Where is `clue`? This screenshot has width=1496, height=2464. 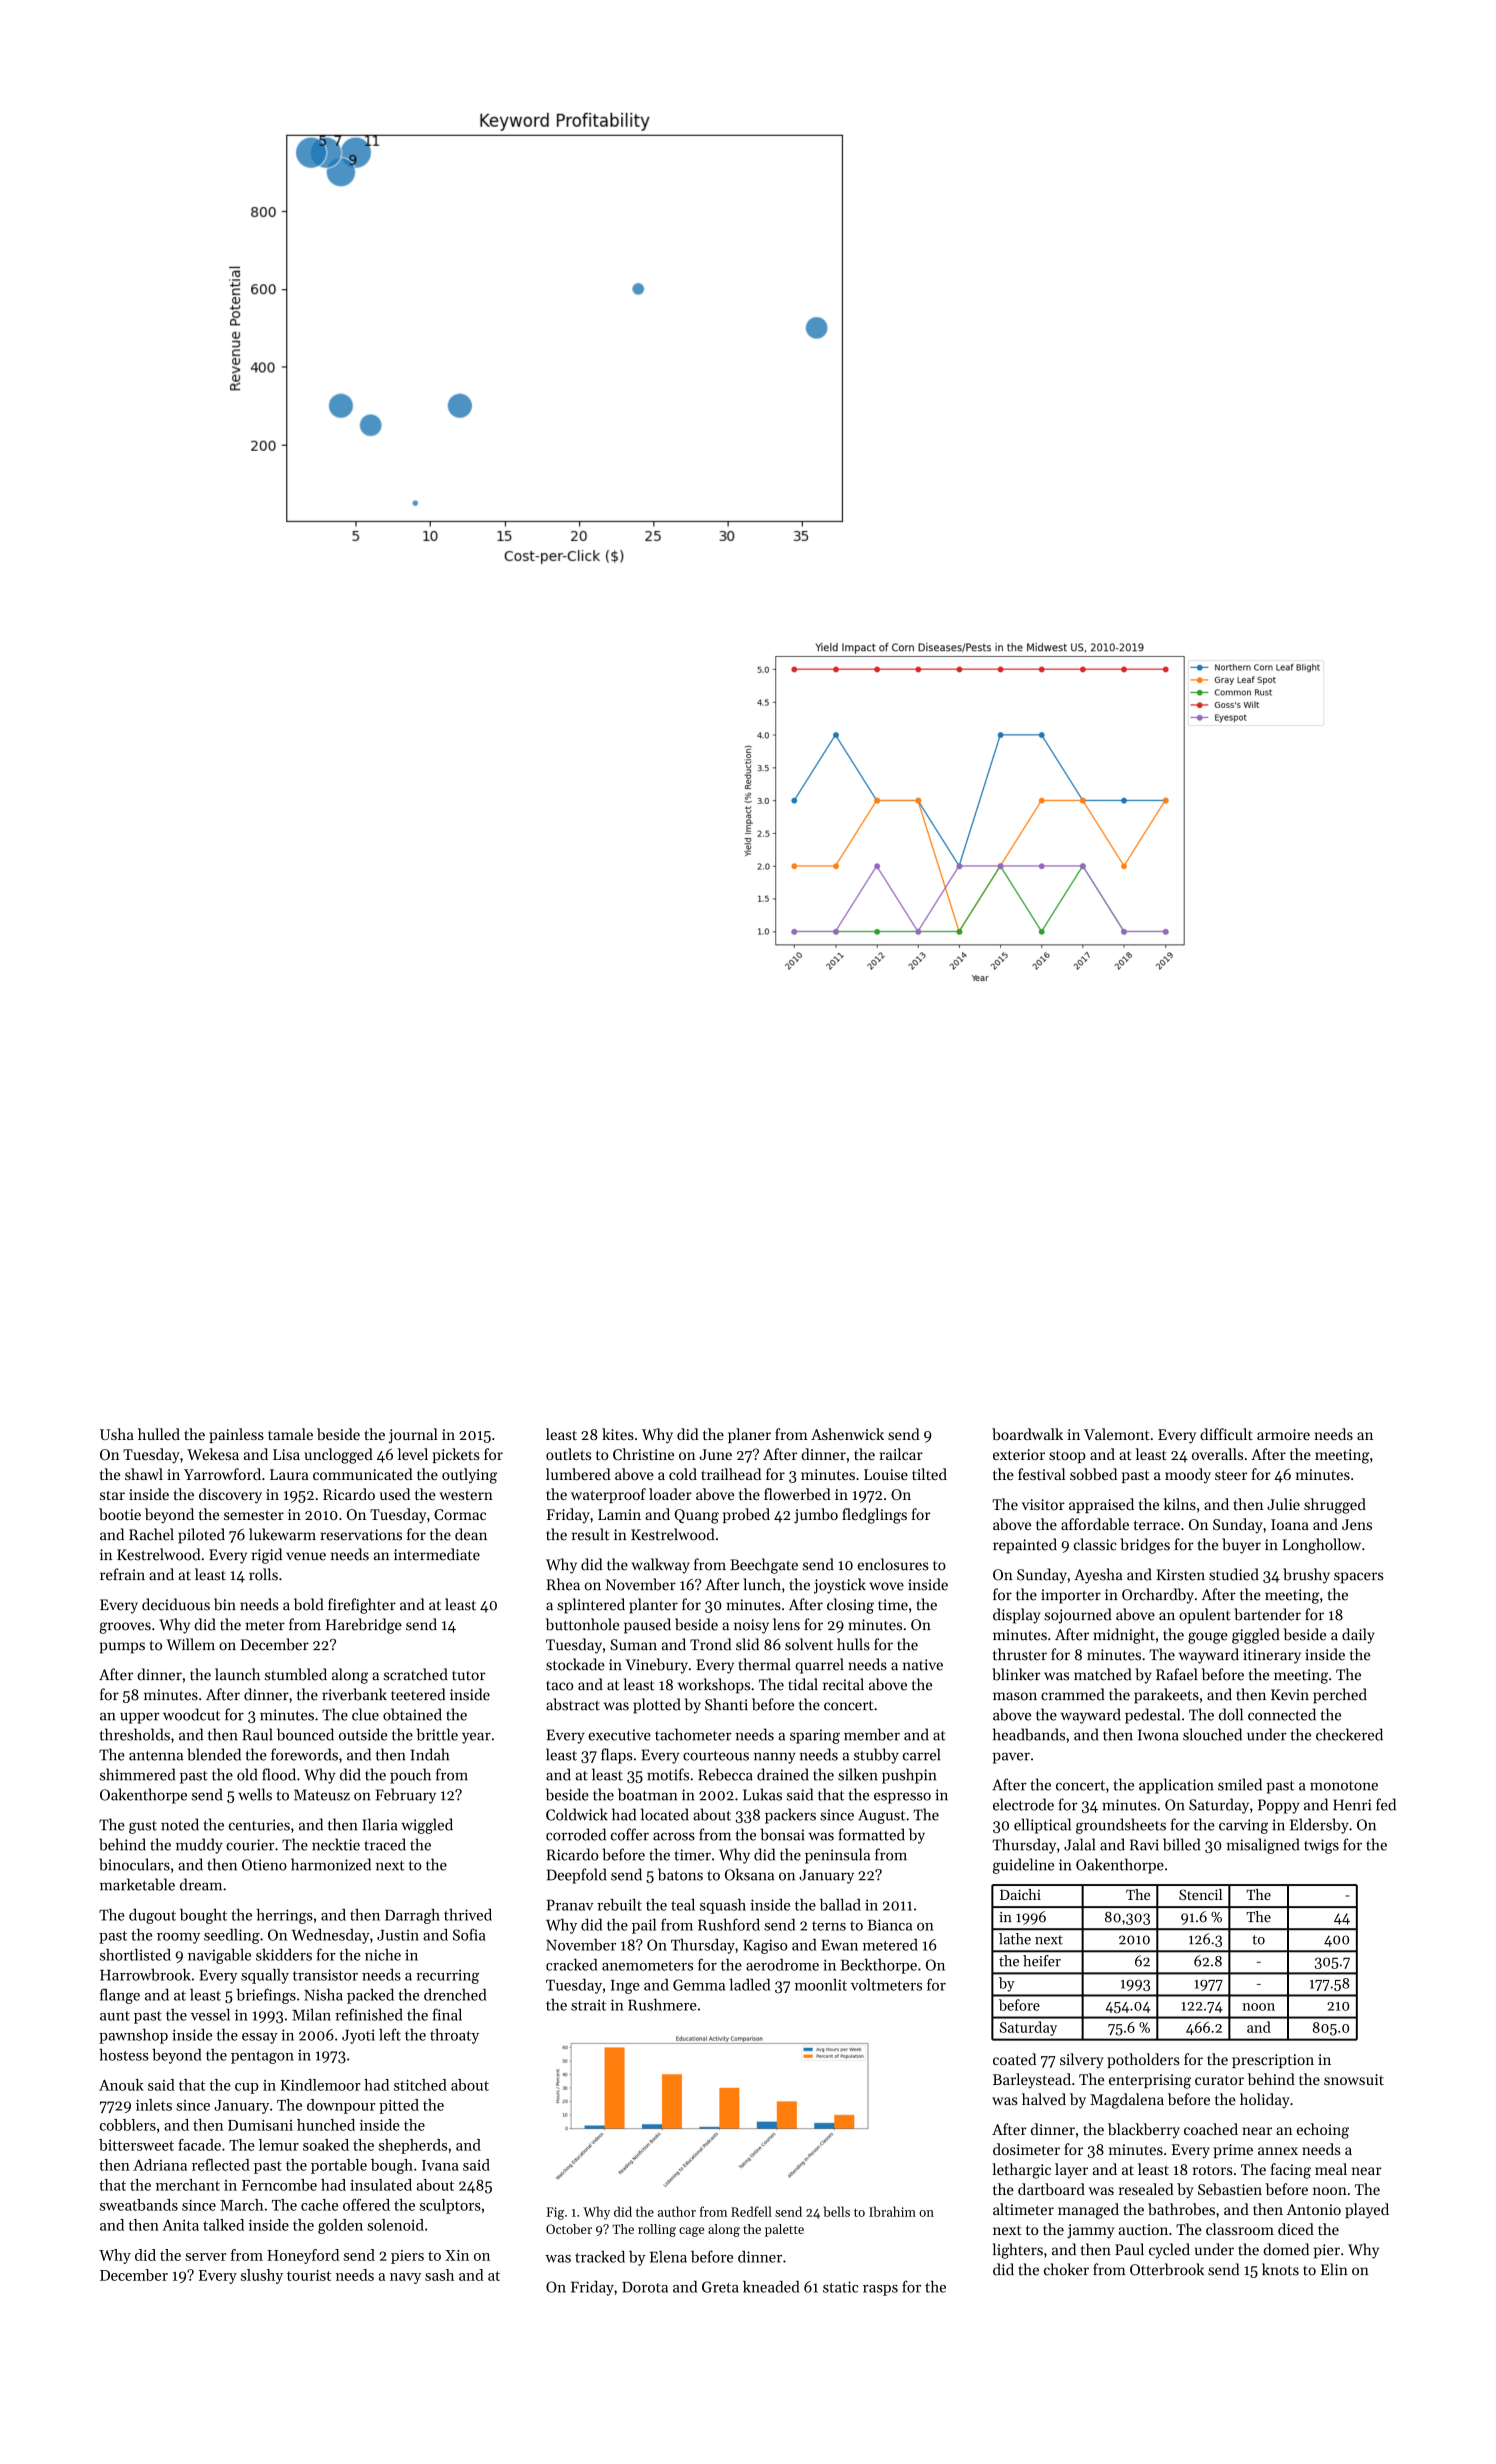
clue is located at coordinates (365, 1714).
